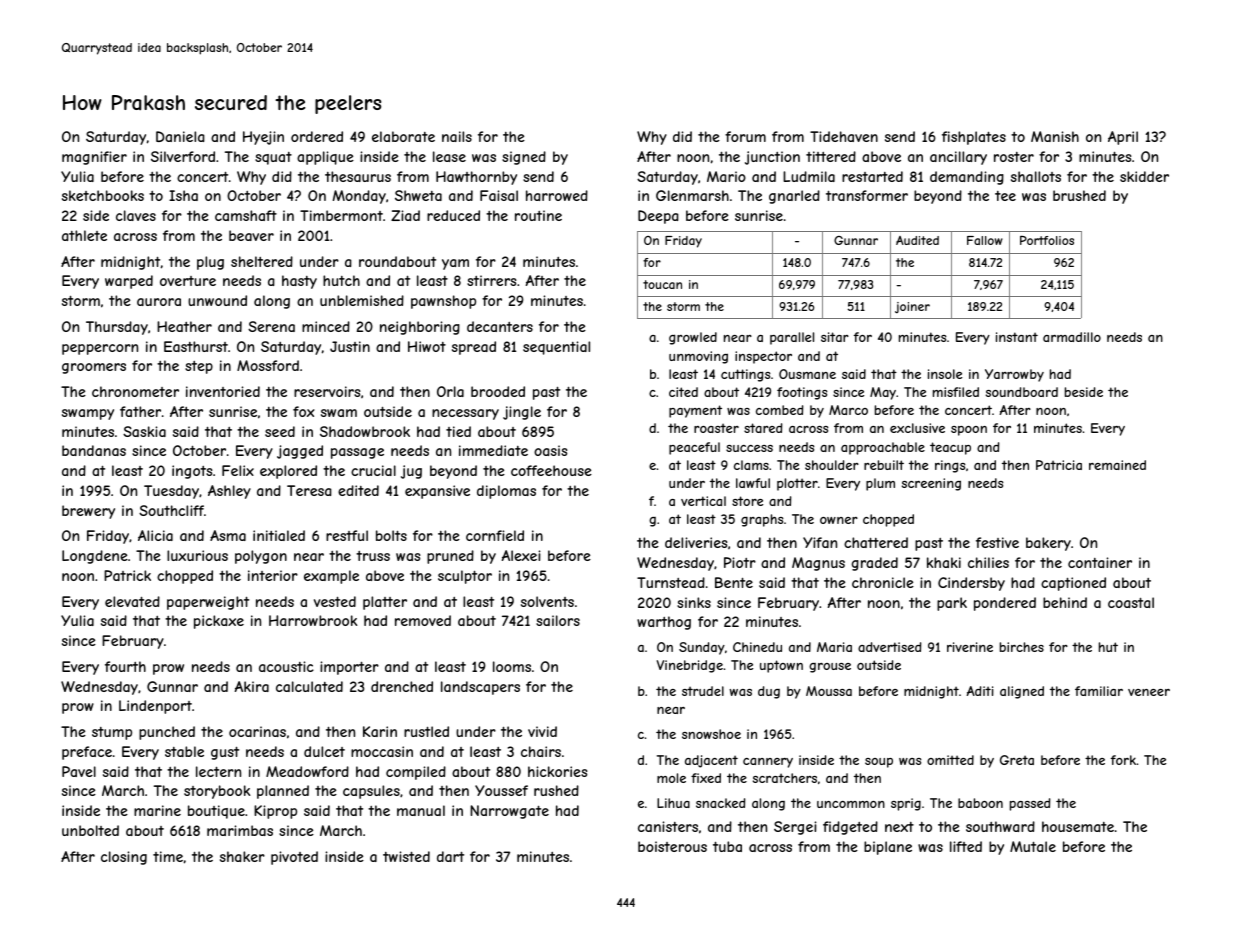 The image size is (1233, 952). Describe the element at coordinates (980, 691) in the screenshot. I see `Aditi` at that location.
